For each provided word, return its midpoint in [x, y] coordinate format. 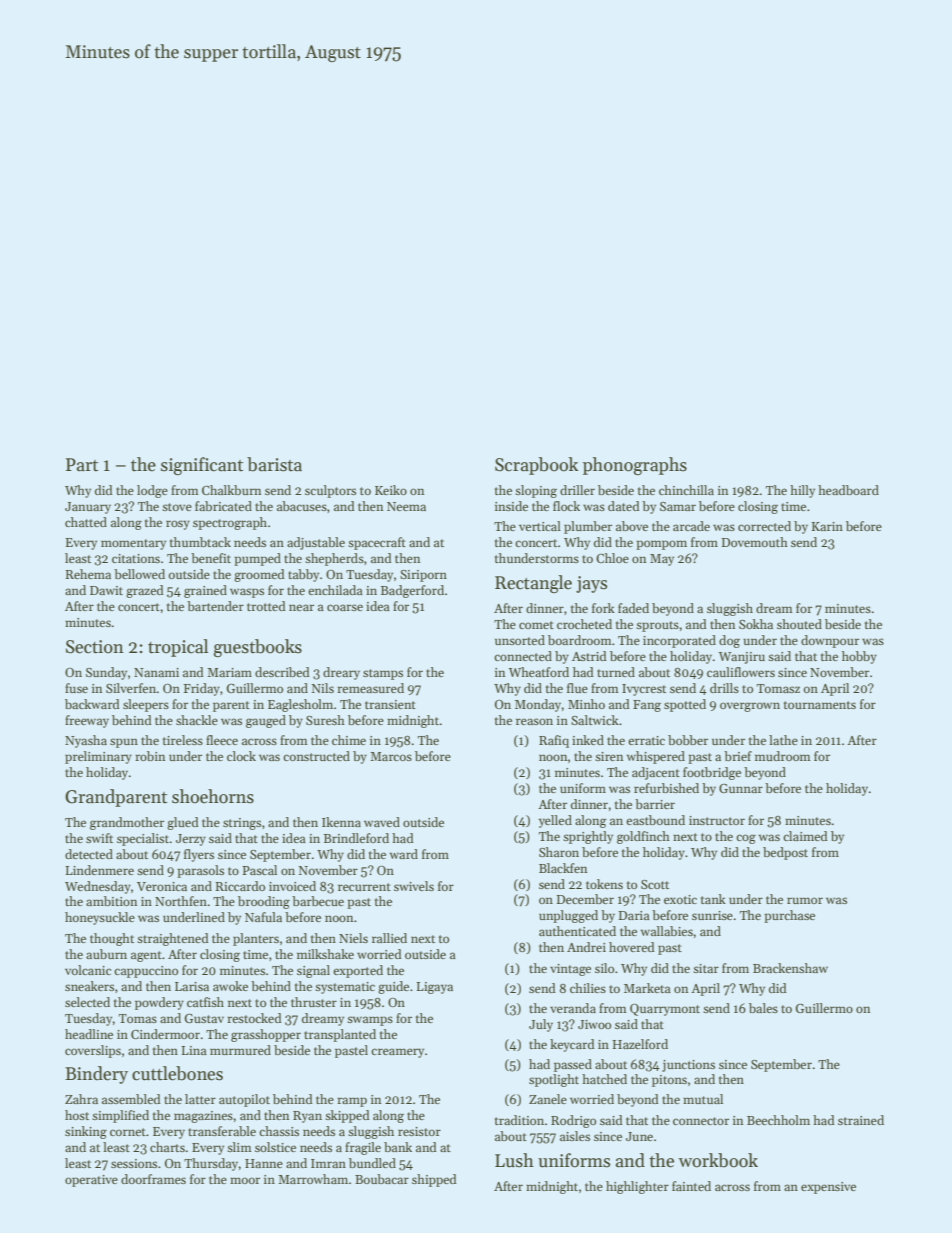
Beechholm [778, 1120]
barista [274, 464]
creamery [397, 1053]
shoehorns [213, 796]
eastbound [655, 820]
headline [89, 1034]
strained [861, 1120]
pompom [661, 545]
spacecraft [377, 543]
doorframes [153, 1179]
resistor [419, 1131]
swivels [414, 886]
